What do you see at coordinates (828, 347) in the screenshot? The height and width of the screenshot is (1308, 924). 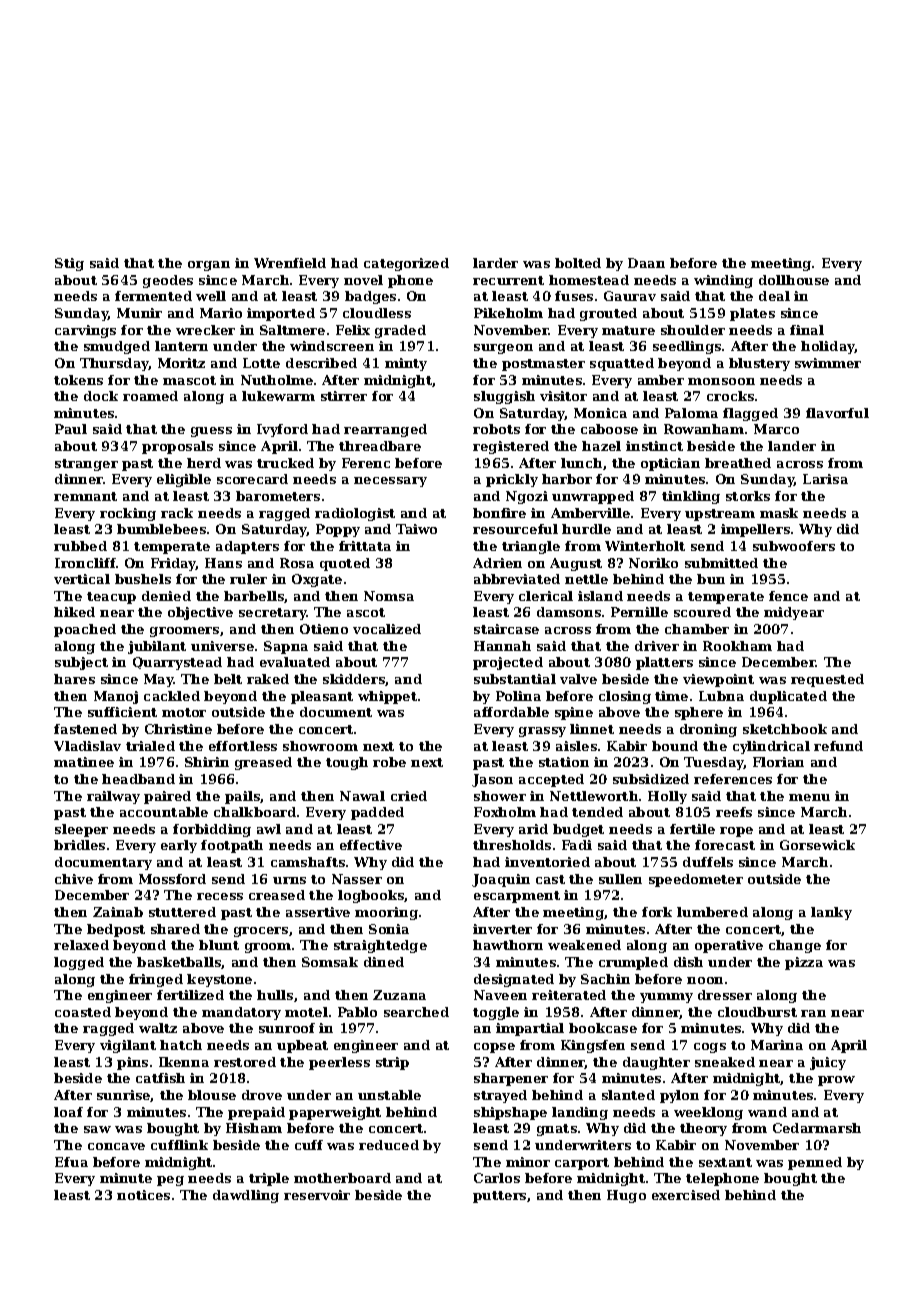 I see `holiday` at bounding box center [828, 347].
